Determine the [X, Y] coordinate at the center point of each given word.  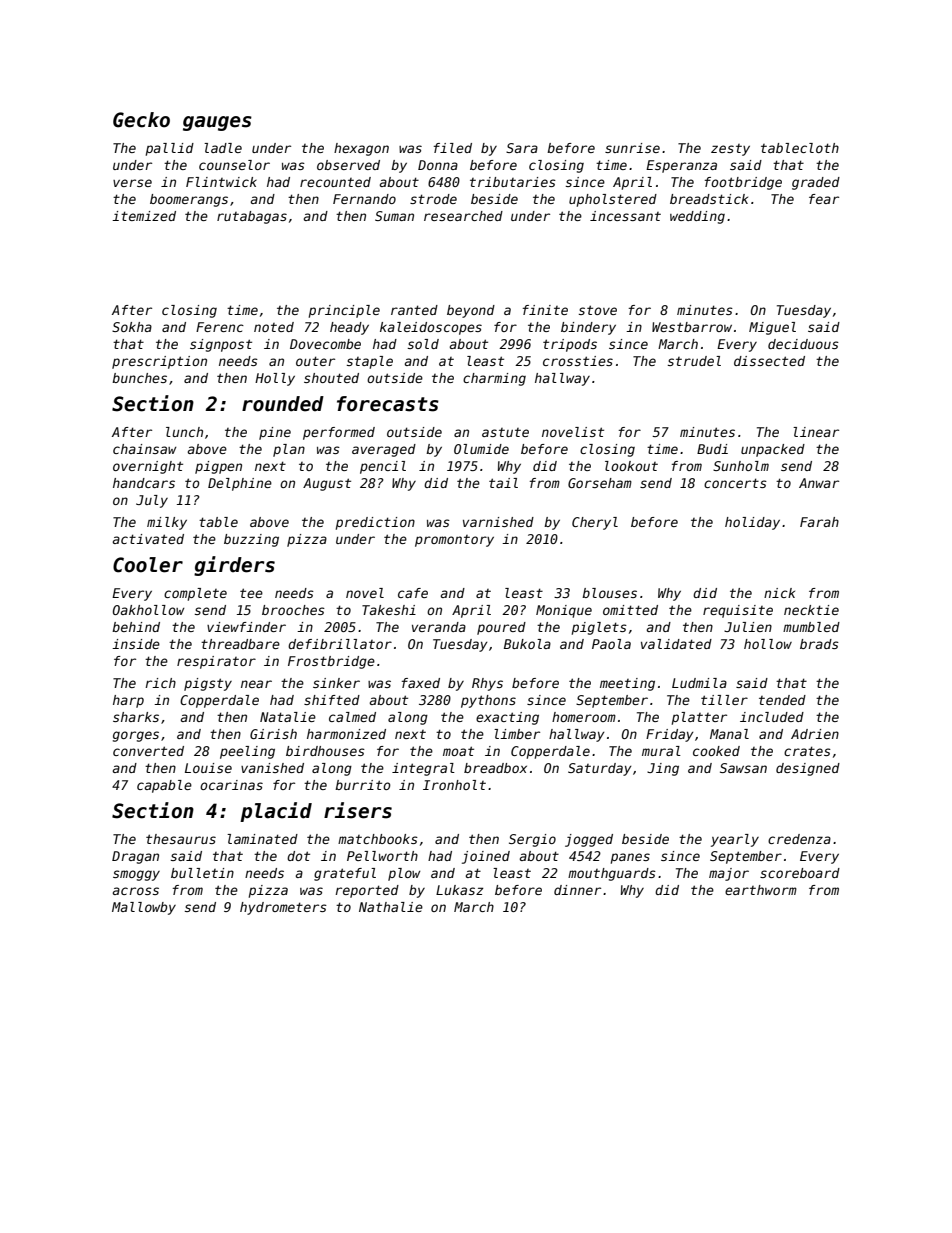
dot [298, 856]
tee [251, 593]
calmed [352, 717]
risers [358, 810]
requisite [738, 611]
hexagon [361, 149]
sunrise [632, 148]
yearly [735, 840]
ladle [223, 148]
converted [148, 751]
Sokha [132, 327]
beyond [471, 311]
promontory [454, 541]
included [772, 717]
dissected [769, 361]
